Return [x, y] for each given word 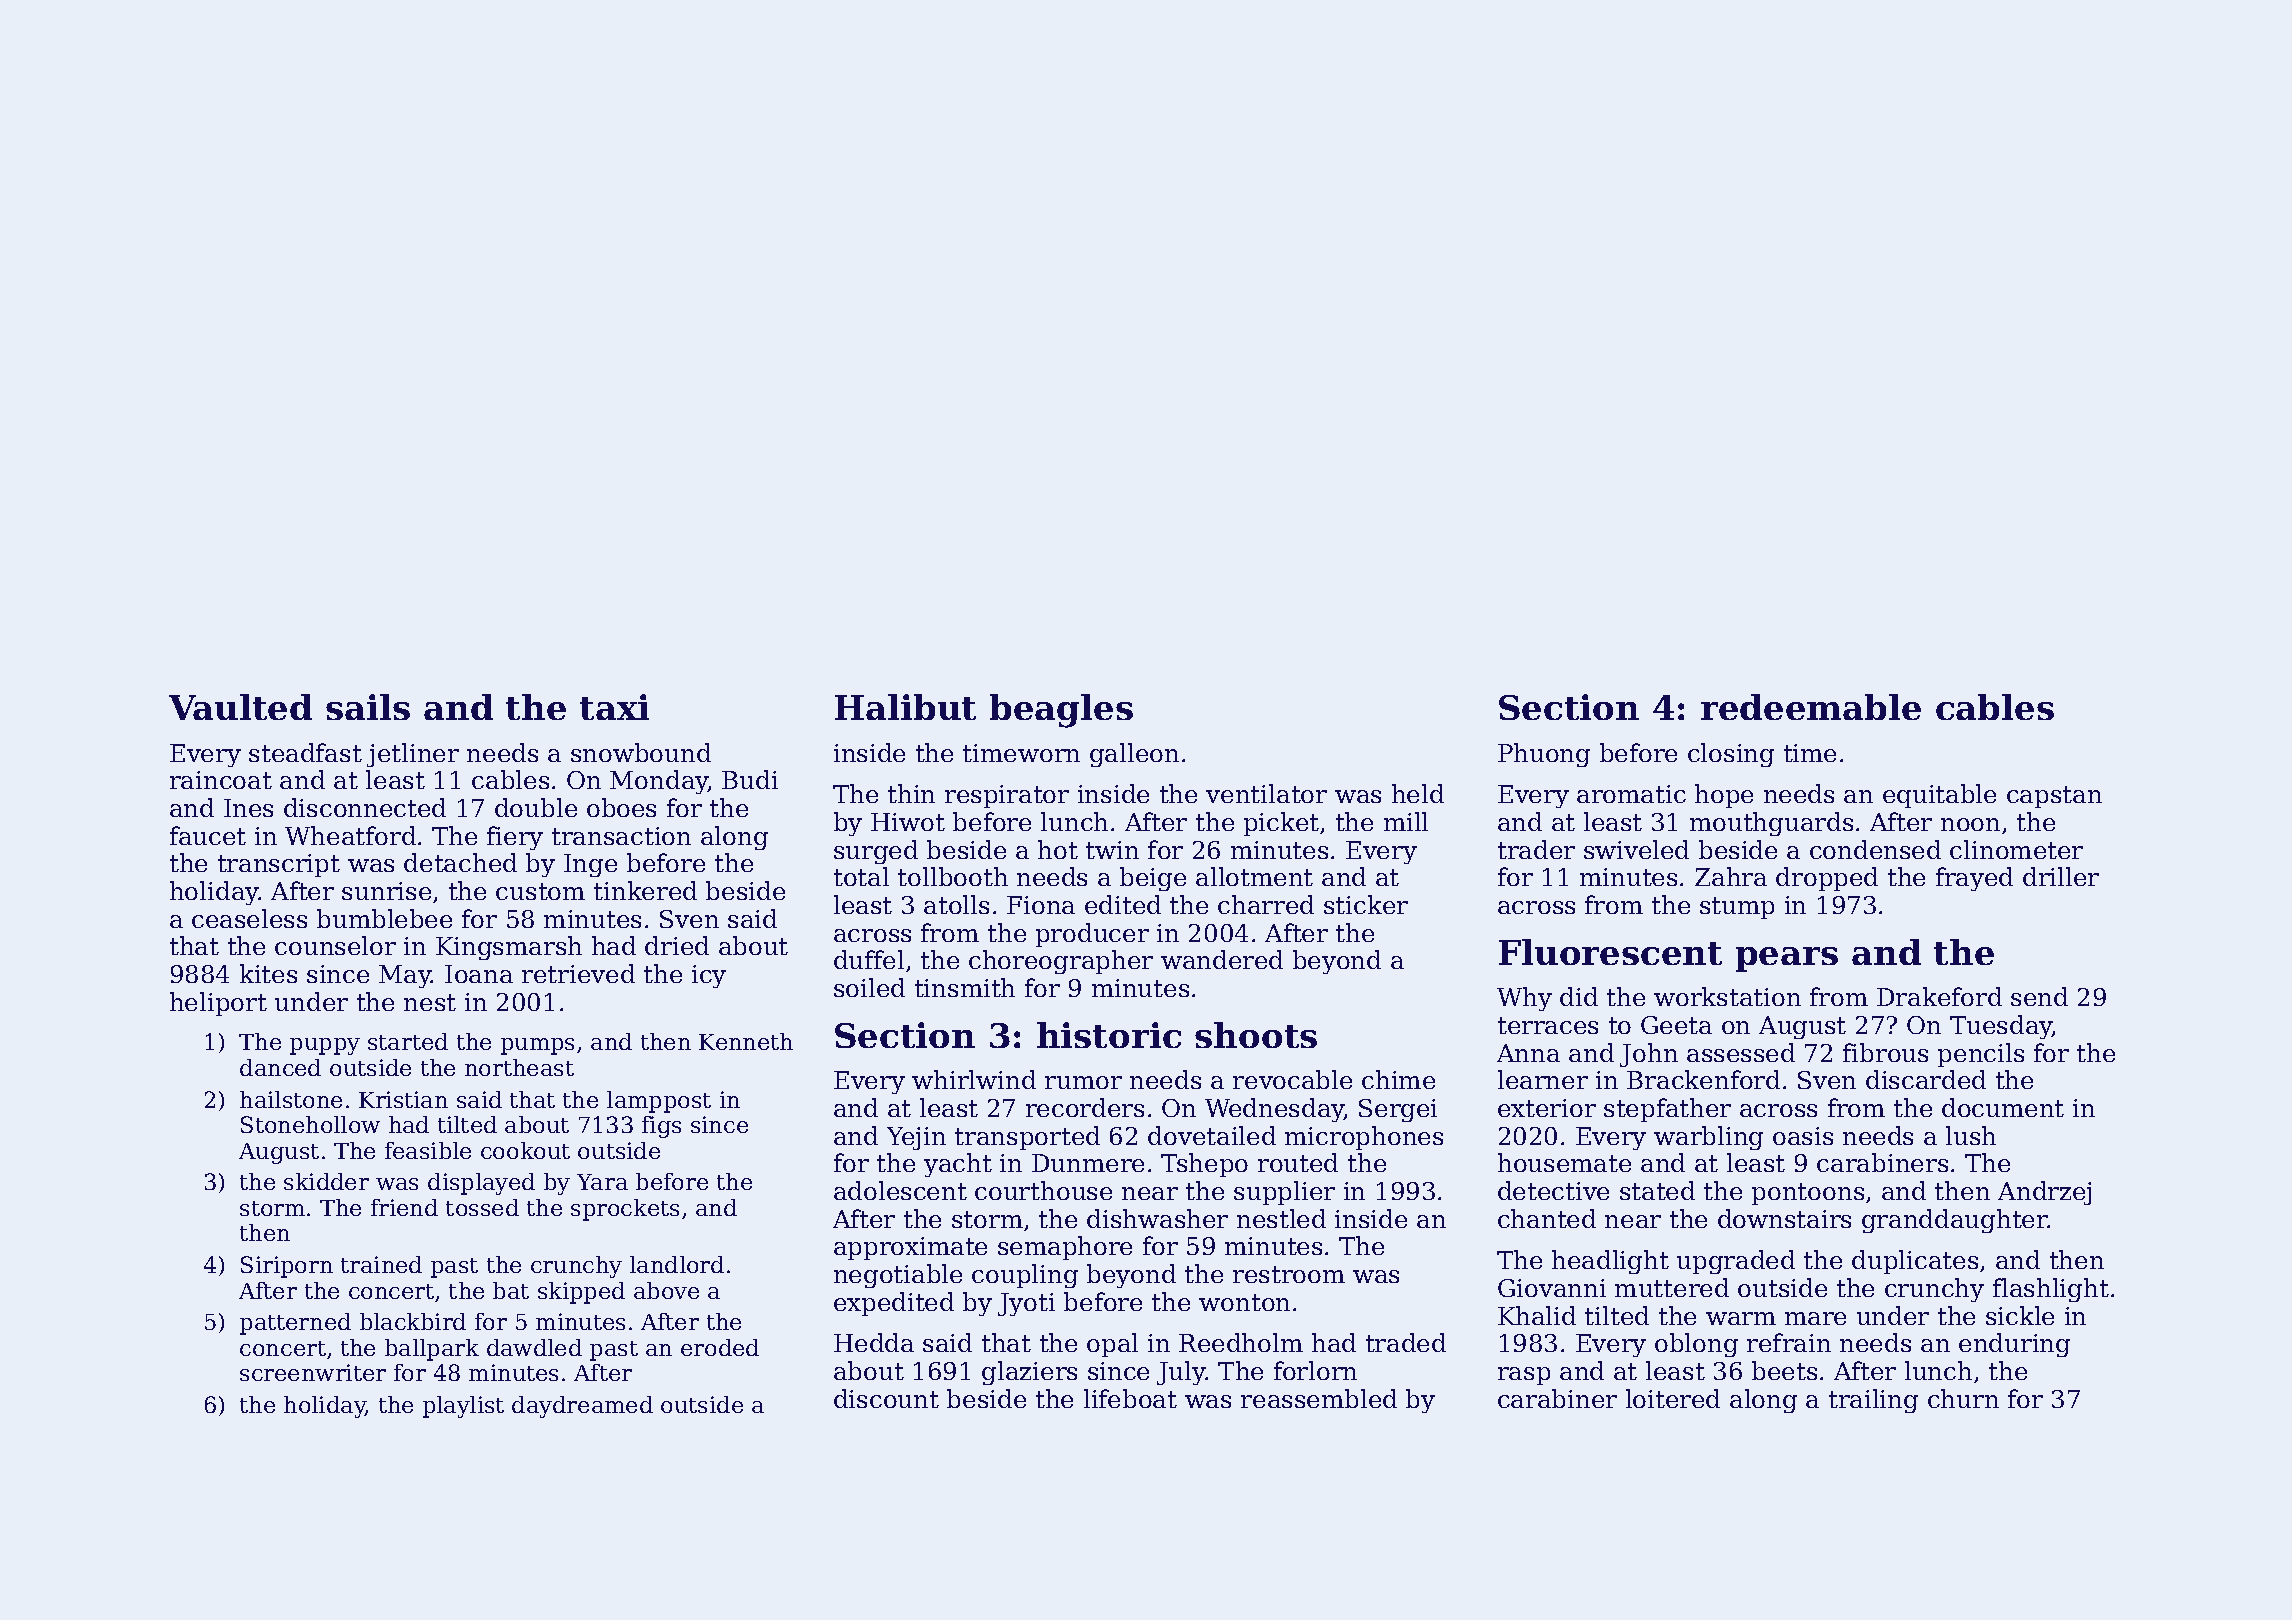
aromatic [1631, 794]
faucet [208, 835]
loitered [1673, 1398]
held [1418, 793]
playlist [463, 1407]
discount [886, 1398]
